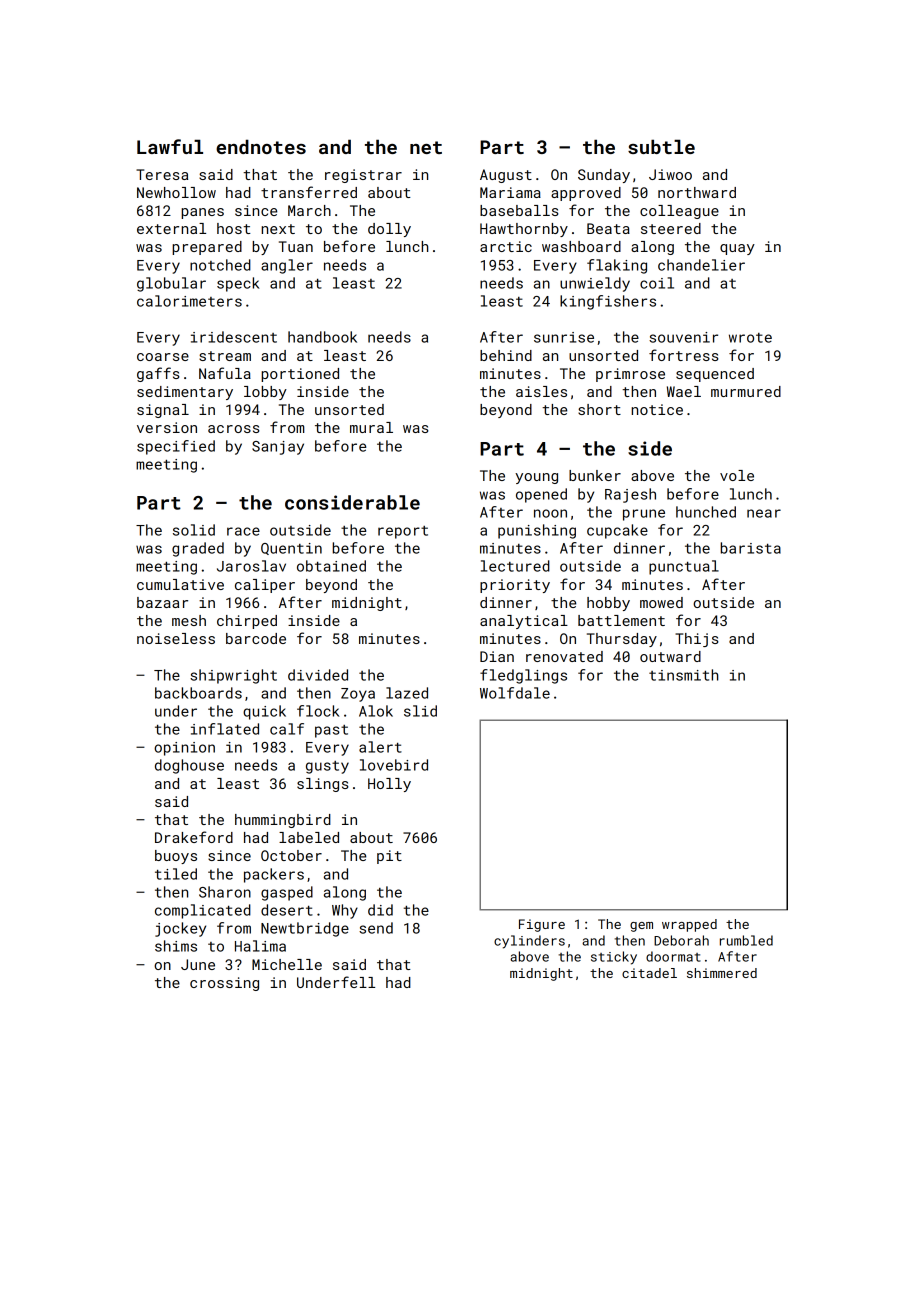 Image resolution: width=924 pixels, height=1314 pixels. Describe the element at coordinates (683, 675) in the image. I see `tinsmith` at that location.
